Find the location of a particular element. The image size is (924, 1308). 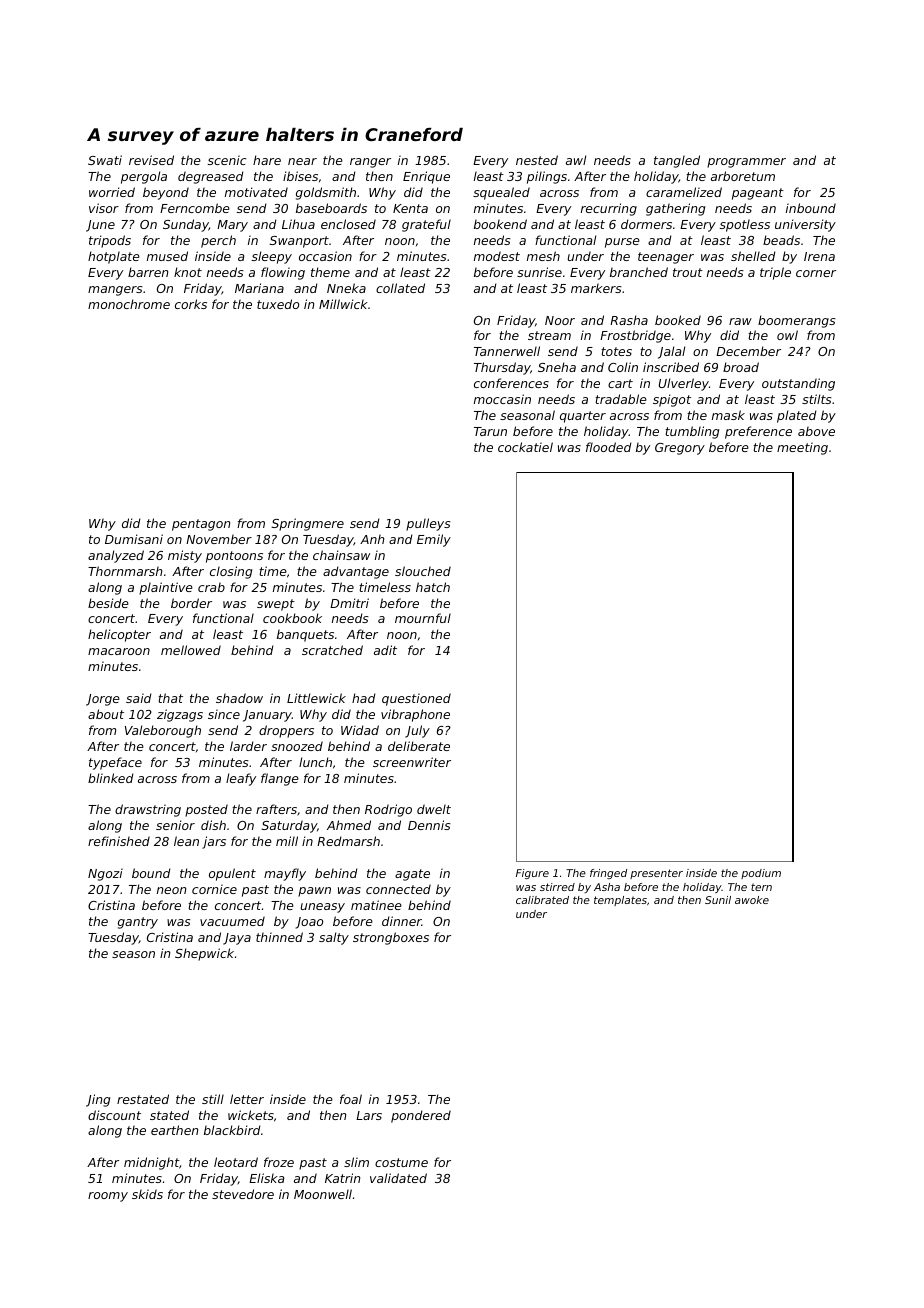

crab is located at coordinates (211, 587).
